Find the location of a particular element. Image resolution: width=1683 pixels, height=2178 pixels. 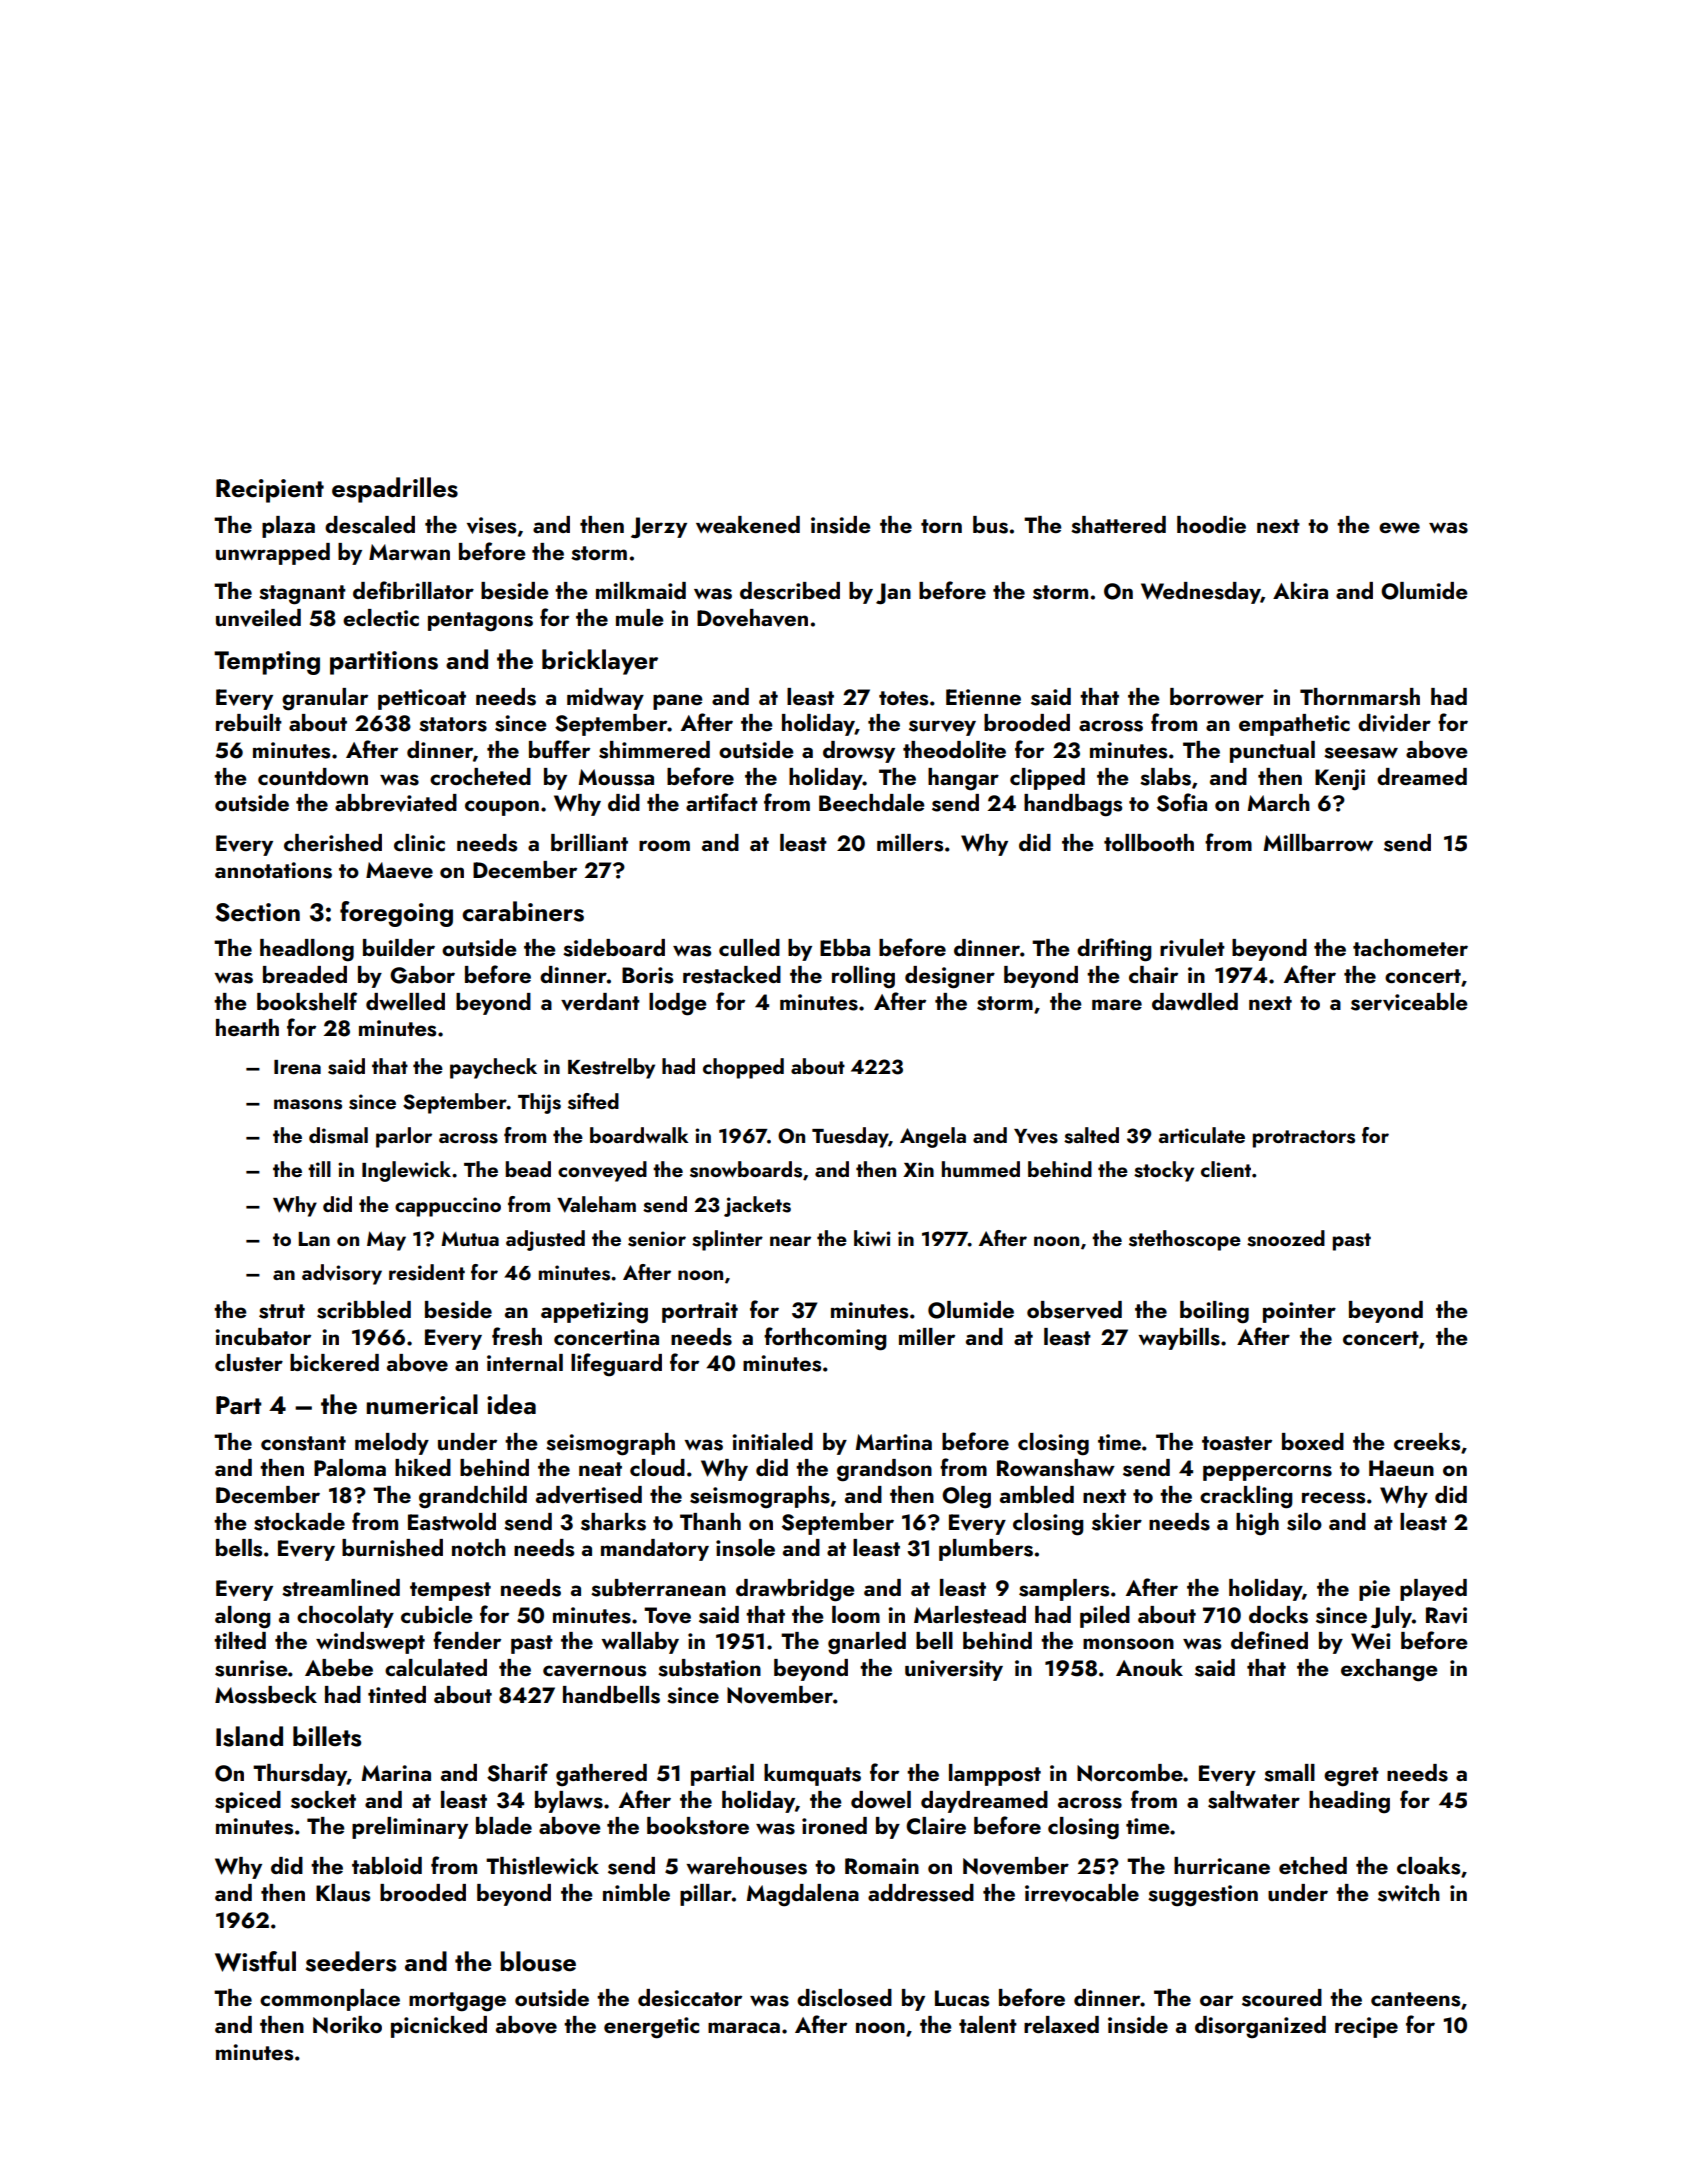

Akira is located at coordinates (1300, 590).
